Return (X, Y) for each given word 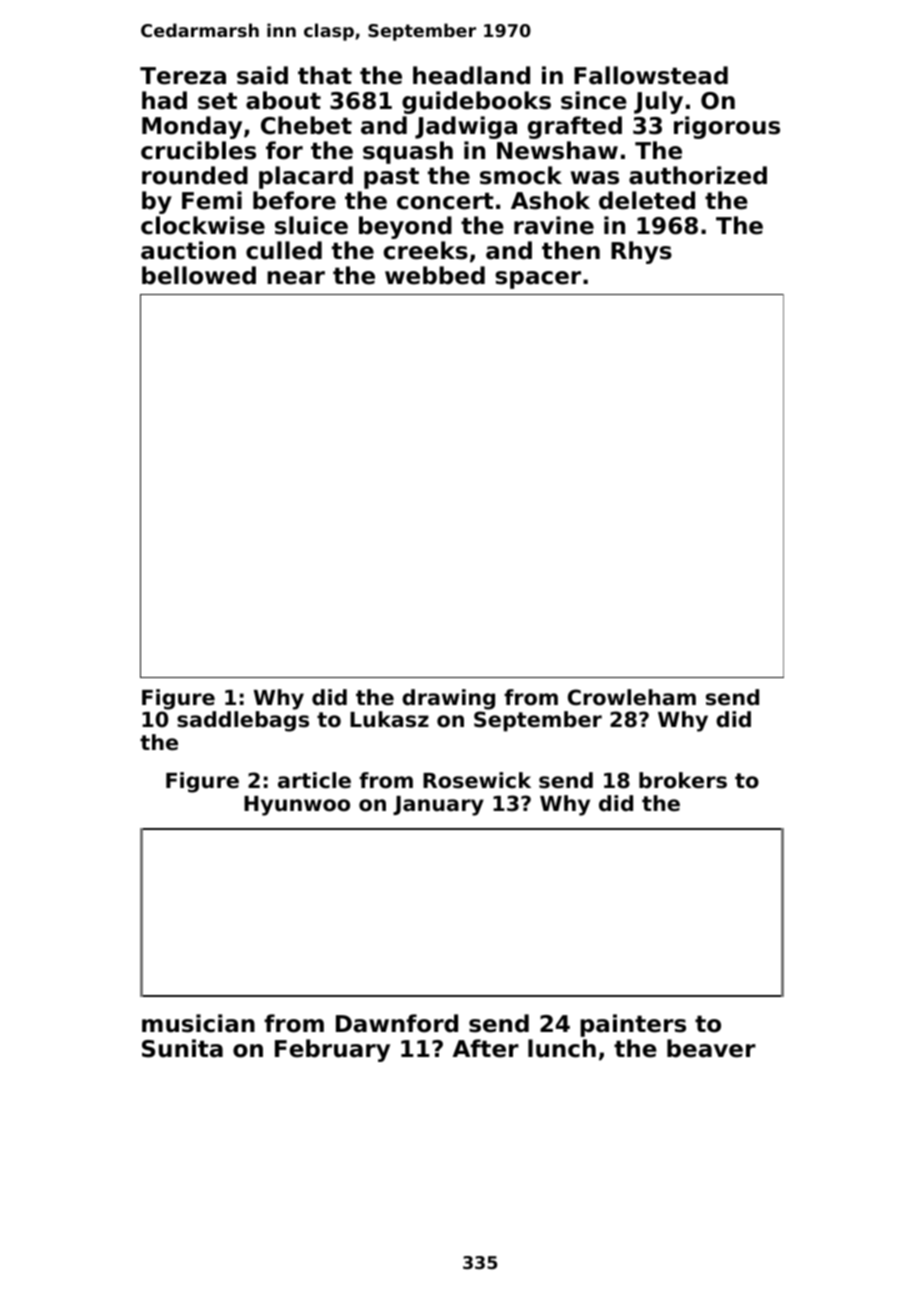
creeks (426, 250)
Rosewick (477, 780)
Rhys (641, 252)
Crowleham (632, 697)
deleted (647, 200)
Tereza (183, 76)
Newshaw (557, 150)
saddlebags (243, 721)
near (296, 278)
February (332, 1050)
